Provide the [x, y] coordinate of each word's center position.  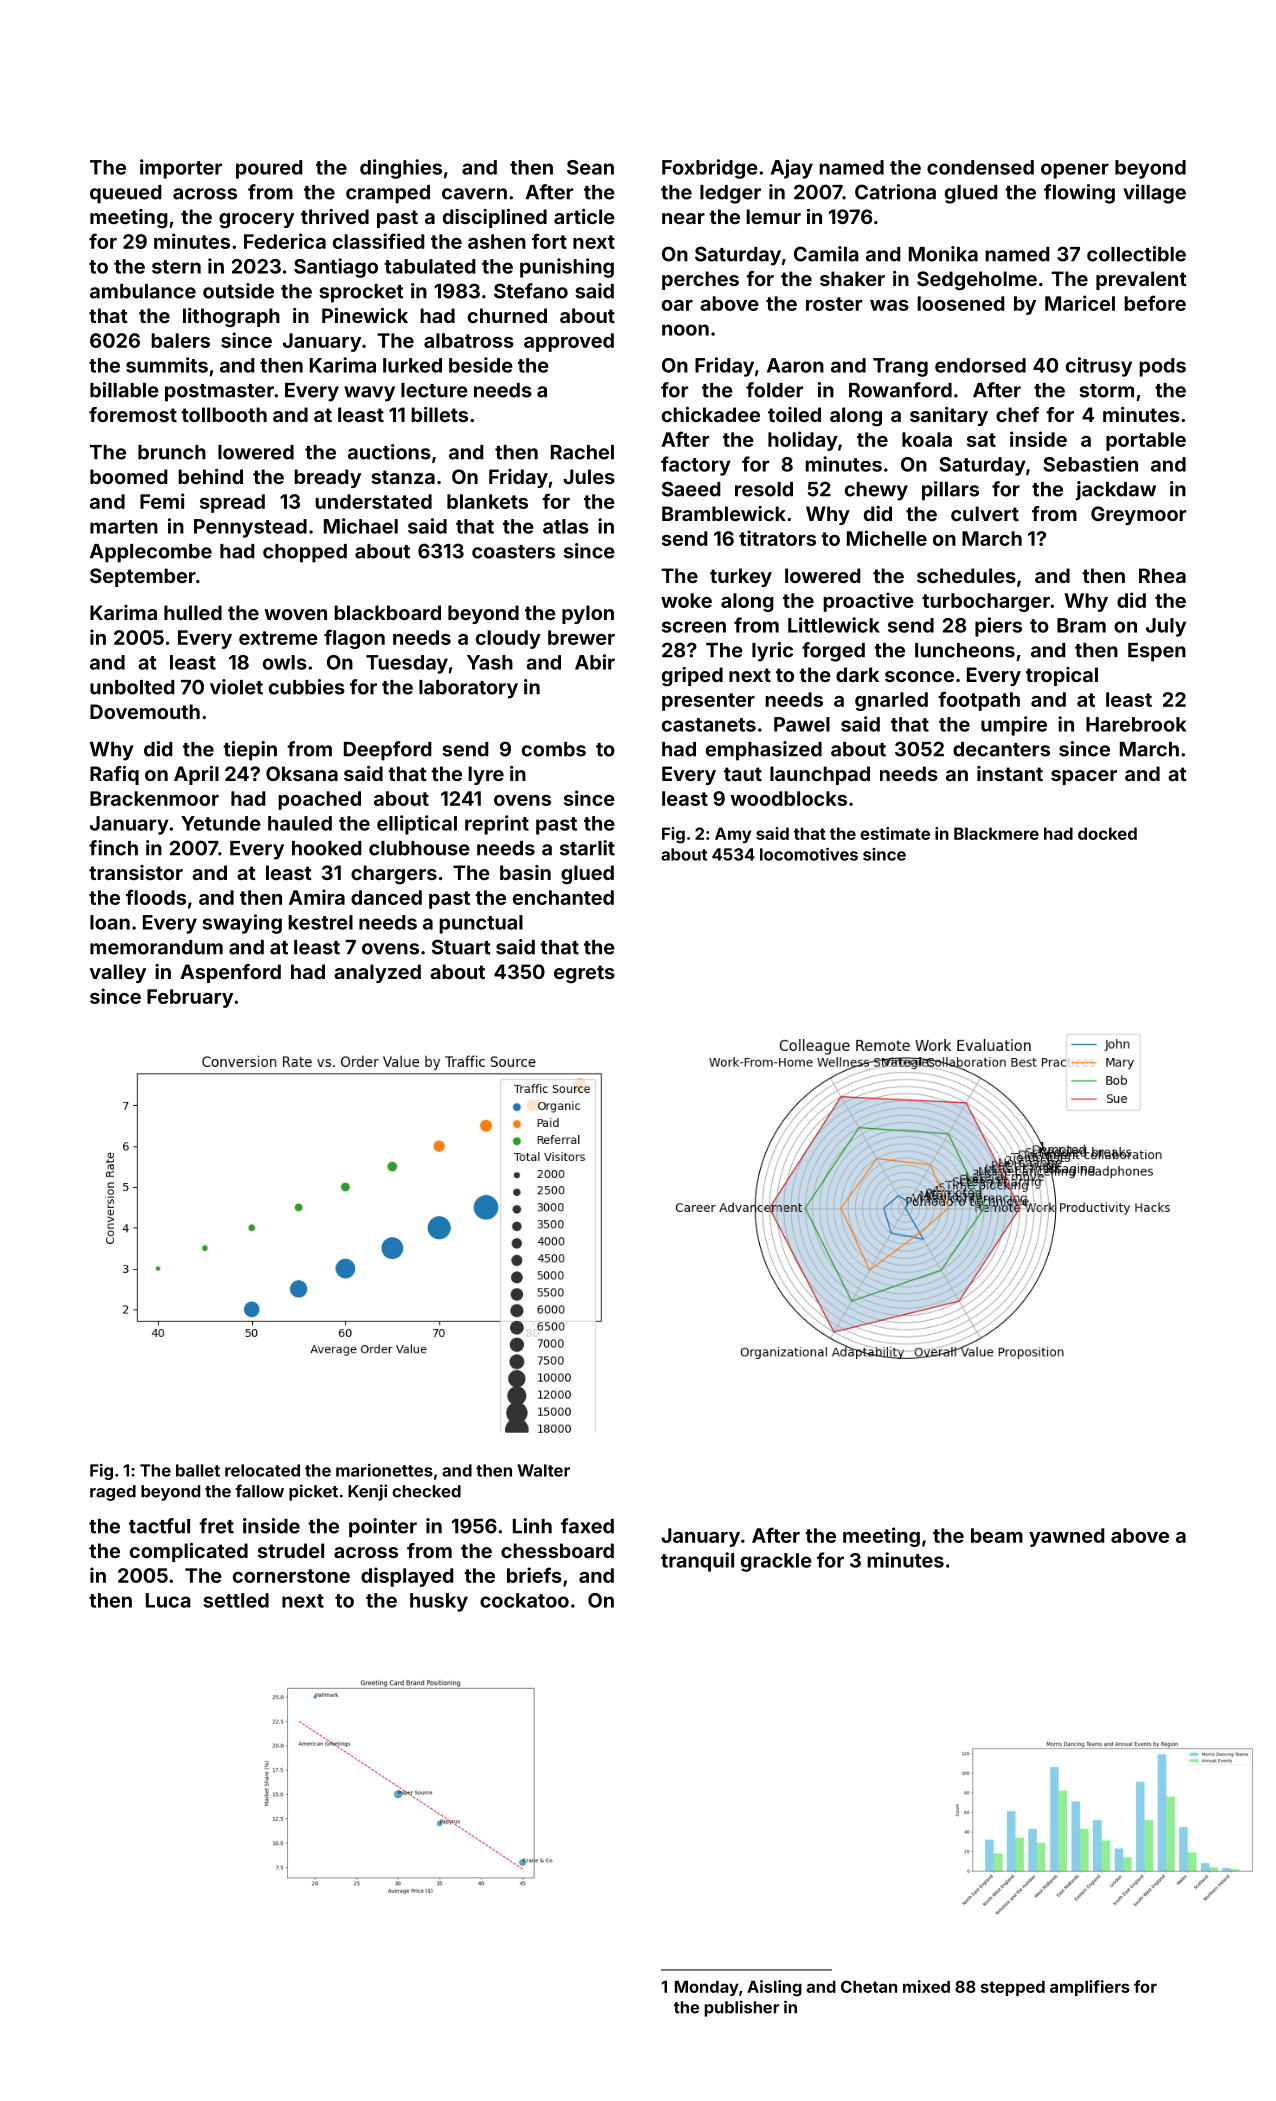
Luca [168, 1600]
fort [549, 241]
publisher [742, 2008]
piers [998, 627]
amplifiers [1090, 1988]
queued [126, 194]
